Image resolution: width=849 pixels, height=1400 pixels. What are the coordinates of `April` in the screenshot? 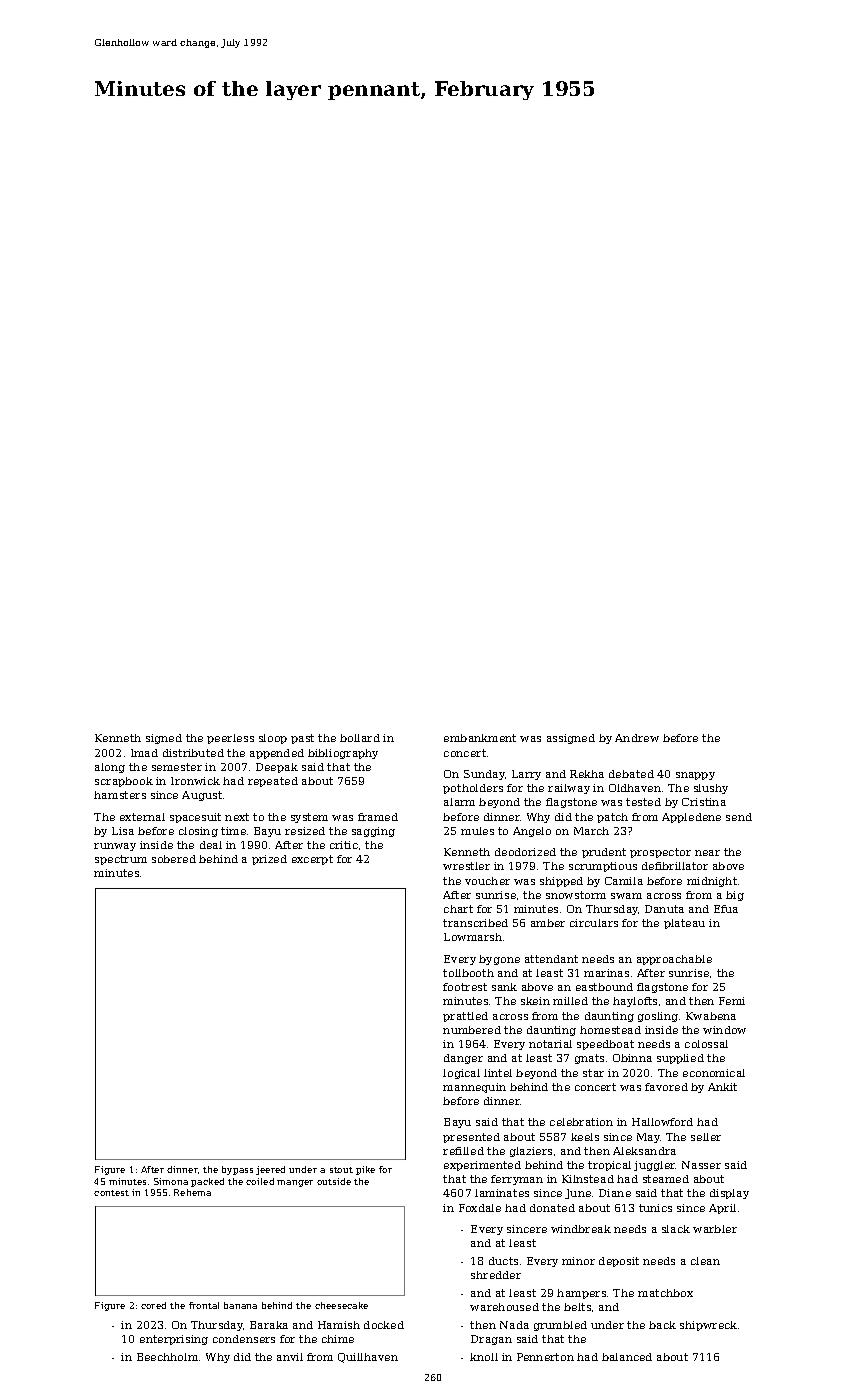 It's located at (722, 1209).
